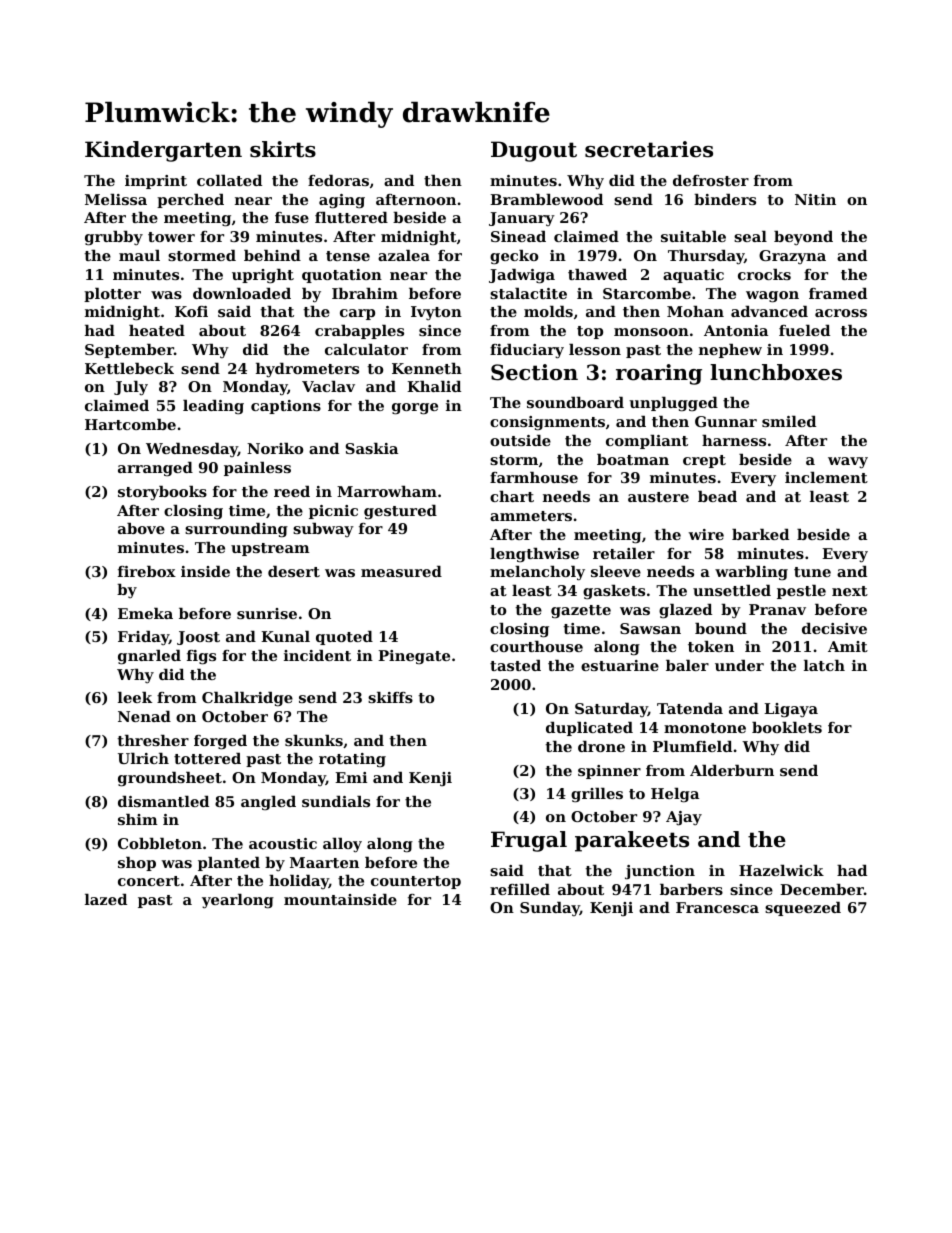  I want to click on holiday, so click(299, 882).
